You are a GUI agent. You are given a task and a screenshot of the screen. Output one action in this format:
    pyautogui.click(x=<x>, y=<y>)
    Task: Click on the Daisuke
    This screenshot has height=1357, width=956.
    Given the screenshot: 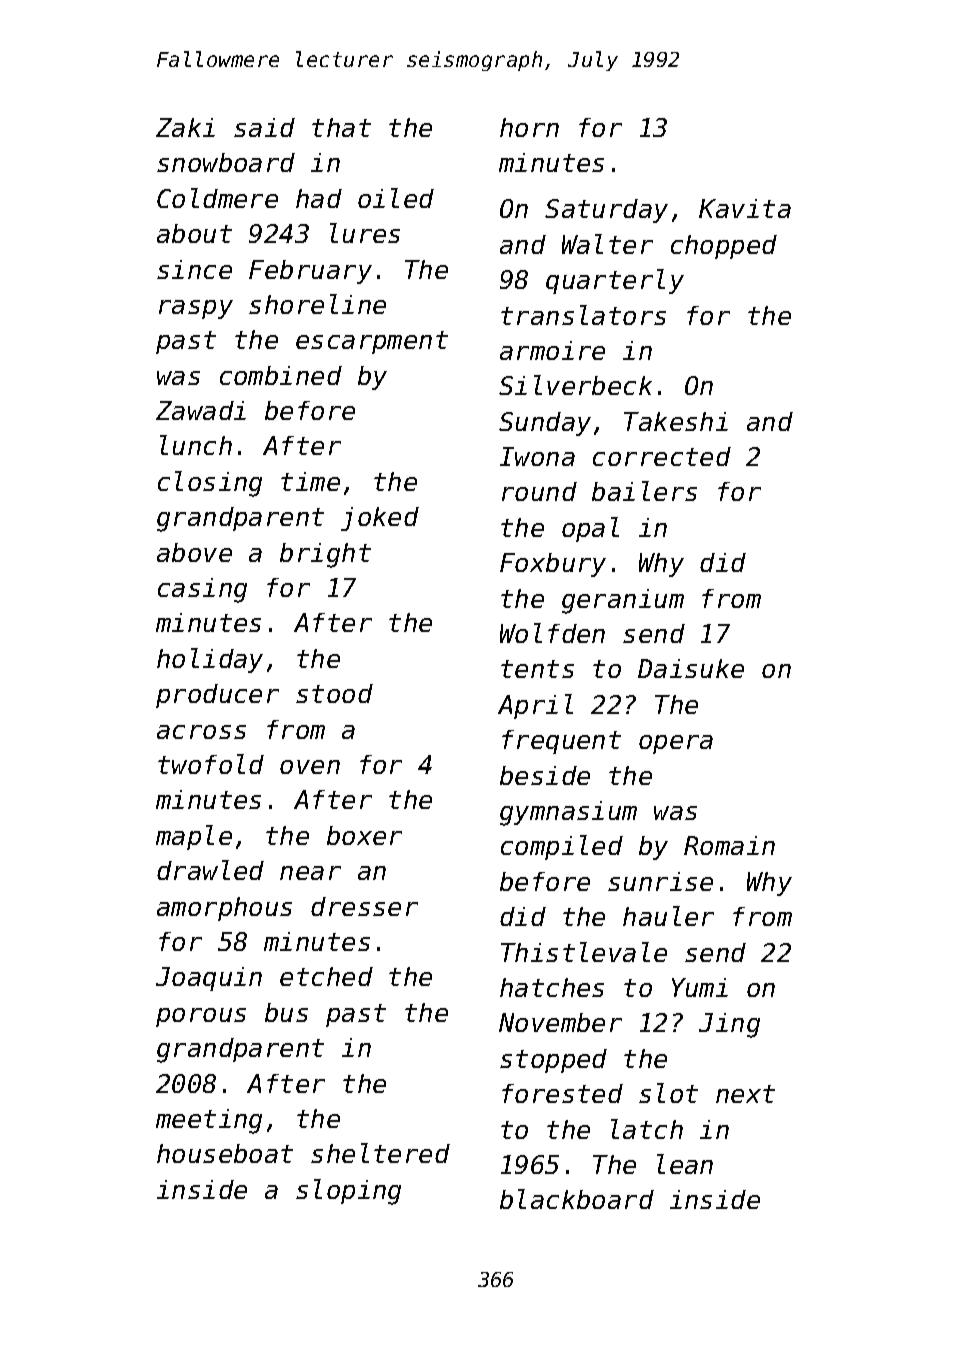 What is the action you would take?
    pyautogui.click(x=691, y=668)
